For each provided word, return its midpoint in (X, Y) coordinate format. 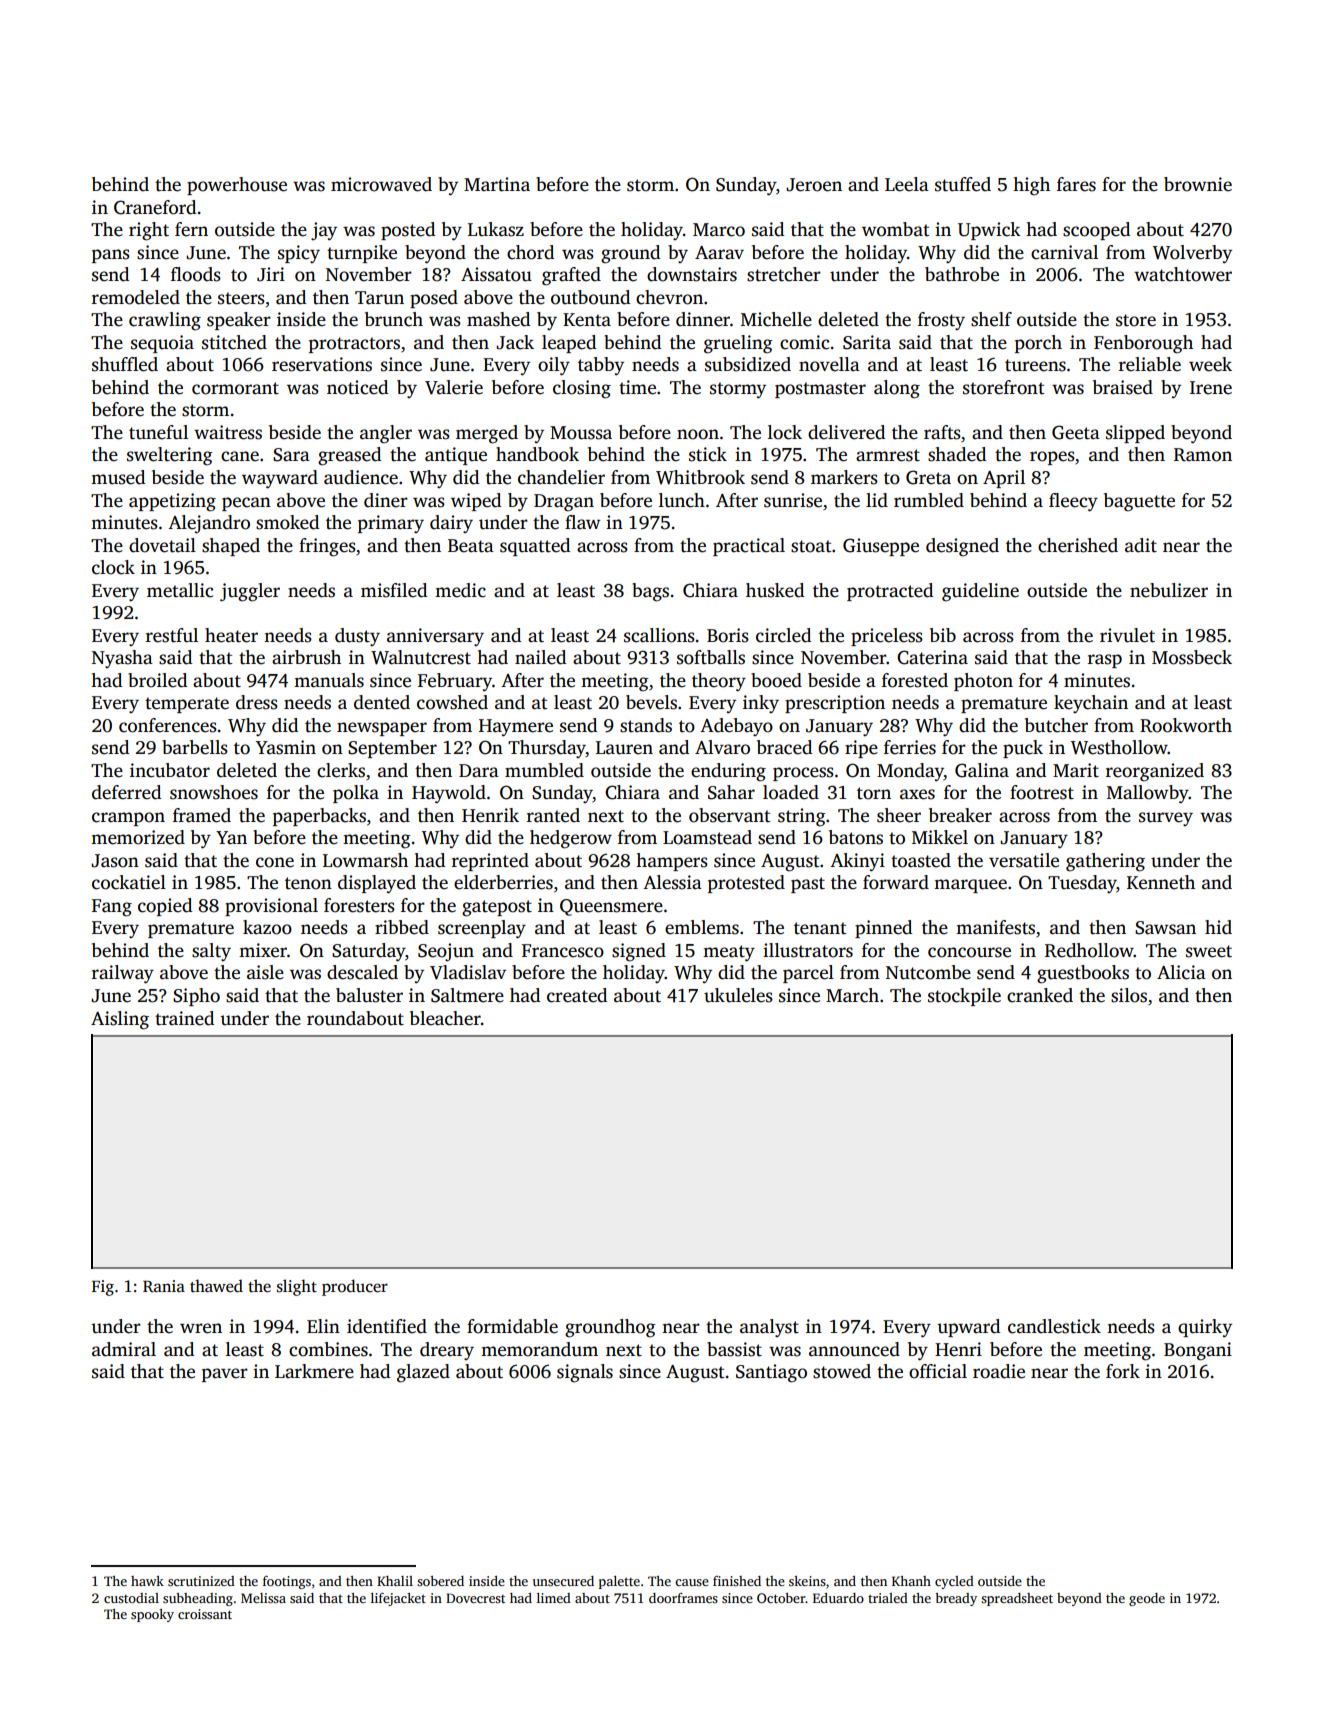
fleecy (1073, 502)
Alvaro (722, 747)
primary (391, 524)
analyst (769, 1328)
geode (1147, 1599)
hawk (147, 1581)
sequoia (162, 344)
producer (355, 1287)
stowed (842, 1371)
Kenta (587, 320)
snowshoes (214, 792)
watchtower (1183, 274)
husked (775, 590)
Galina (982, 770)
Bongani (1198, 1351)
